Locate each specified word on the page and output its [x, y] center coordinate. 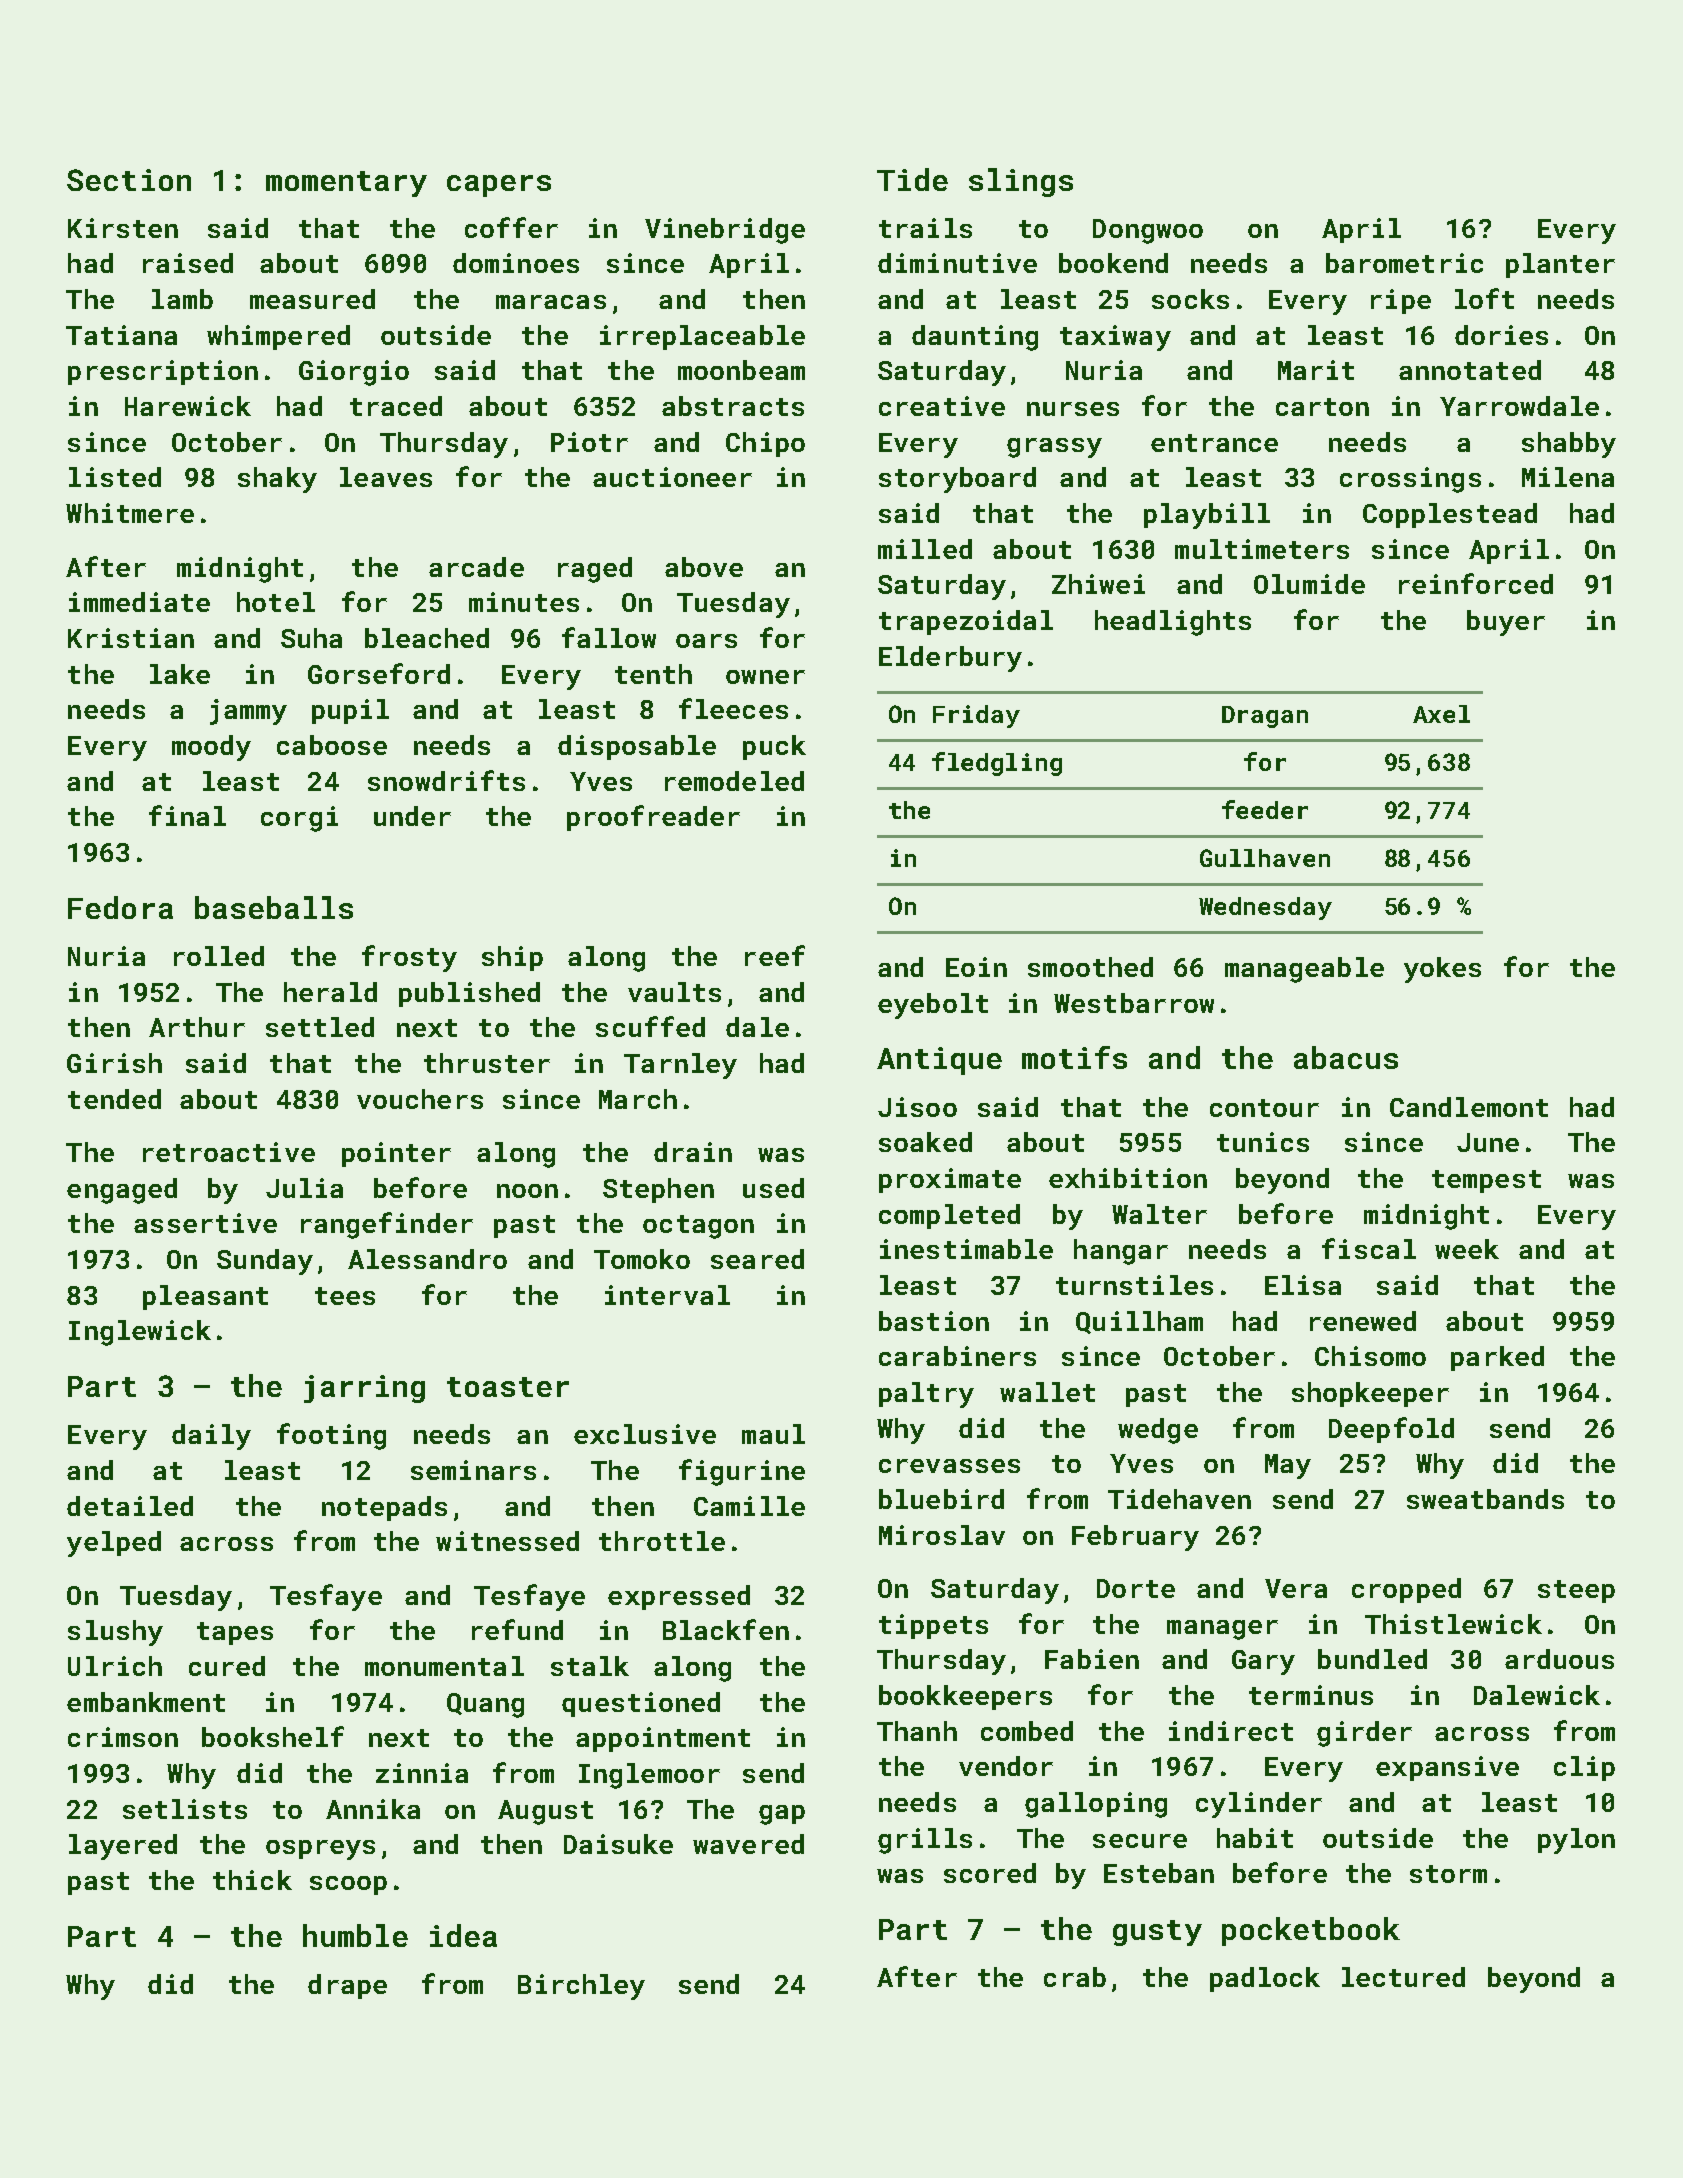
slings [1021, 182]
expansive [1447, 1768]
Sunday [265, 1262]
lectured [1403, 1977]
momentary [346, 184]
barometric [1404, 263]
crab [1075, 1977]
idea [463, 1935]
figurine [742, 1472]
